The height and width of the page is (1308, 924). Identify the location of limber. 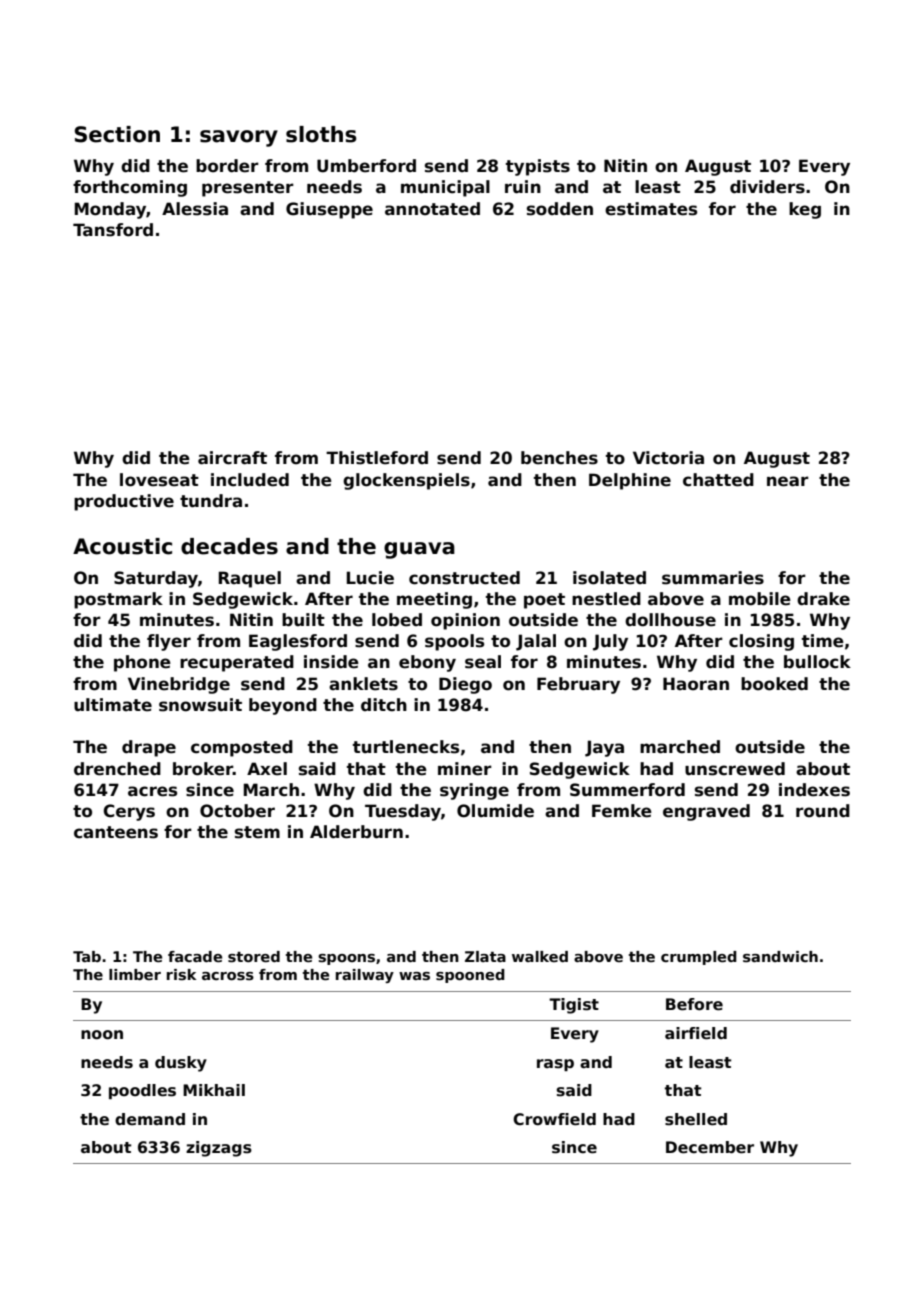
(135, 974).
